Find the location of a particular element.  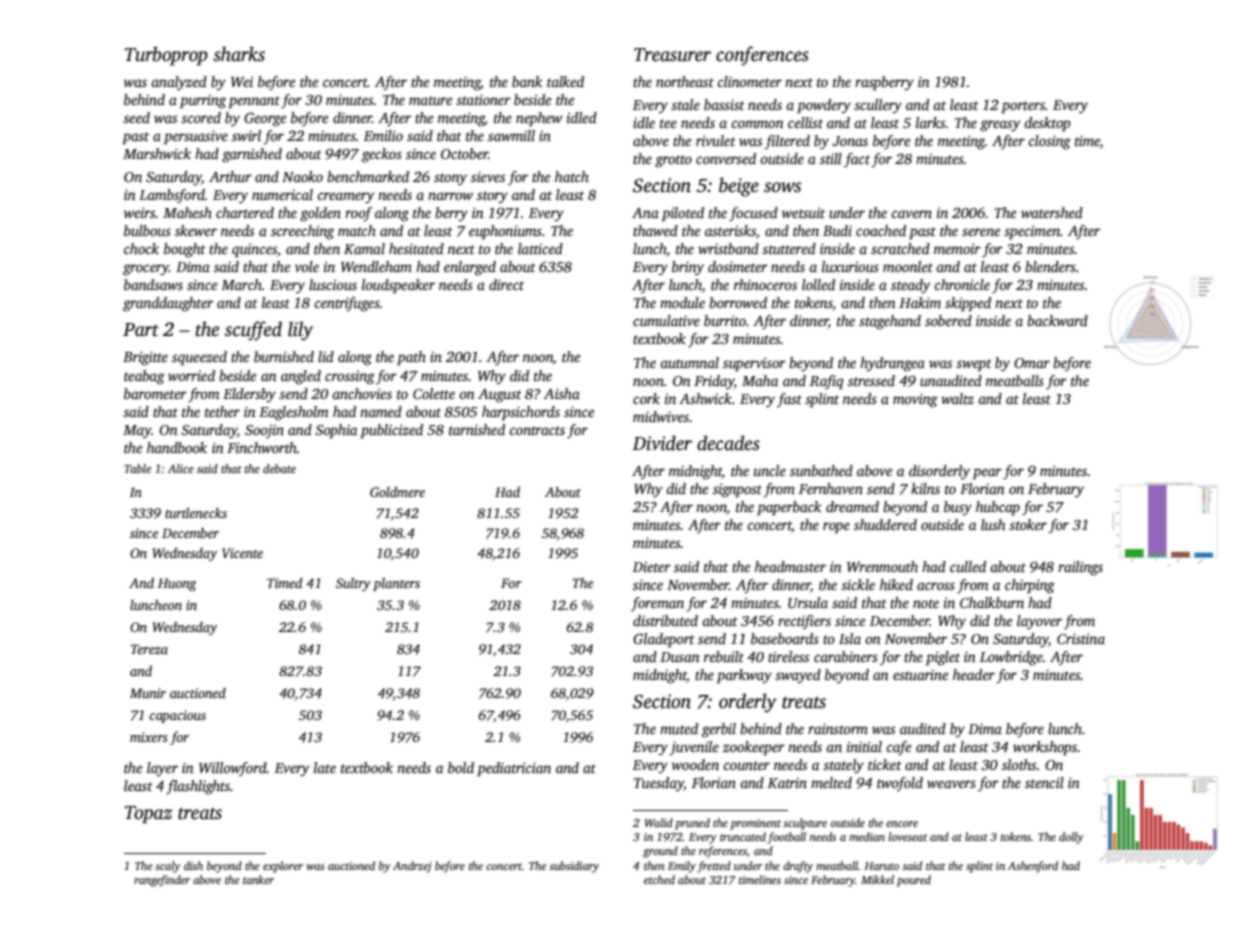

rangefinder is located at coordinates (162, 881).
